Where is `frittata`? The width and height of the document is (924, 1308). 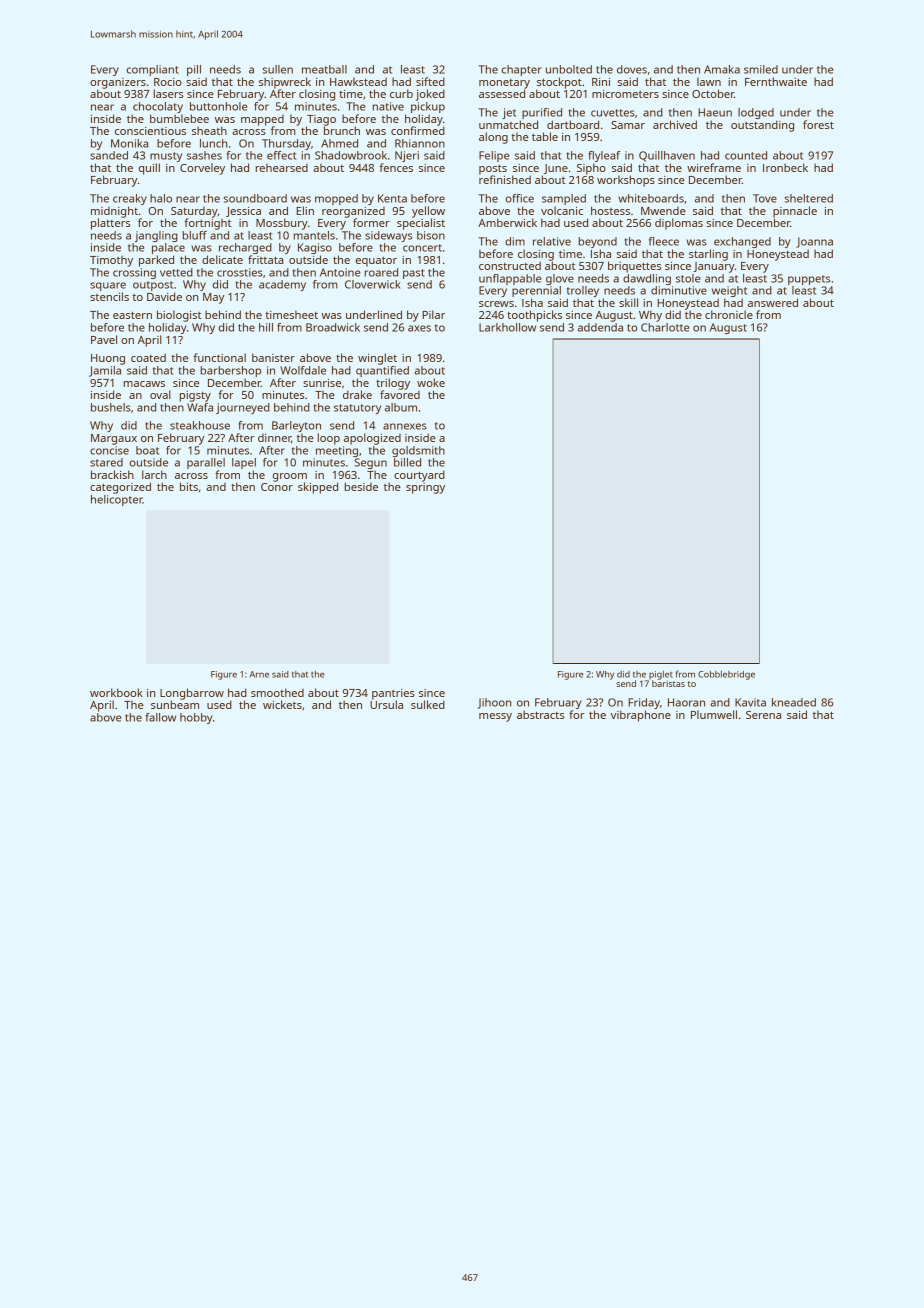 frittata is located at coordinates (266, 259).
